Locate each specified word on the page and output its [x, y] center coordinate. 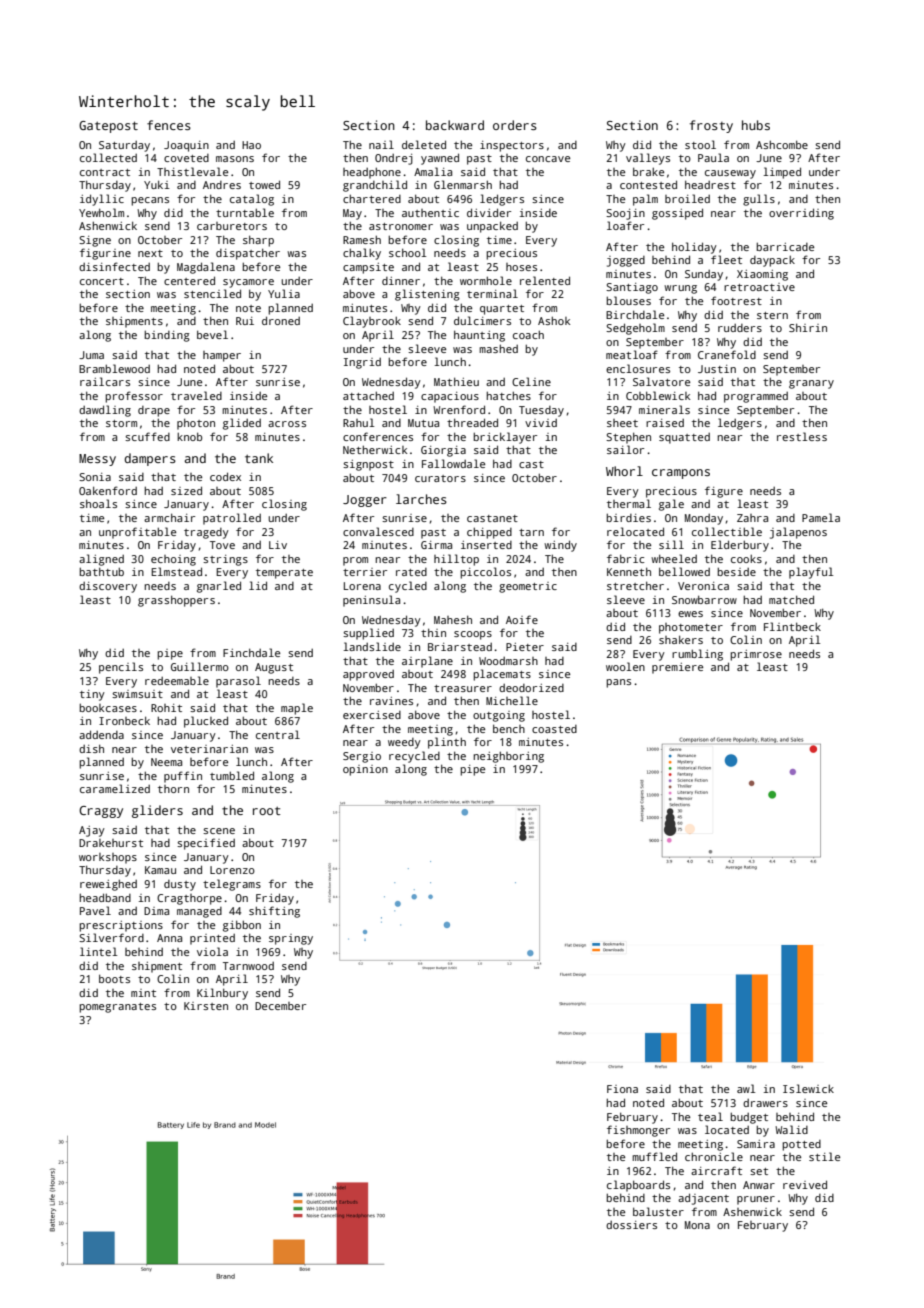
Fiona [622, 1089]
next [150, 253]
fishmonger [638, 1131]
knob [189, 436]
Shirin [808, 327]
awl [746, 1088]
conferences [378, 436]
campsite [368, 268]
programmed [756, 397]
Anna [169, 938]
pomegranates [117, 1008]
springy [291, 939]
